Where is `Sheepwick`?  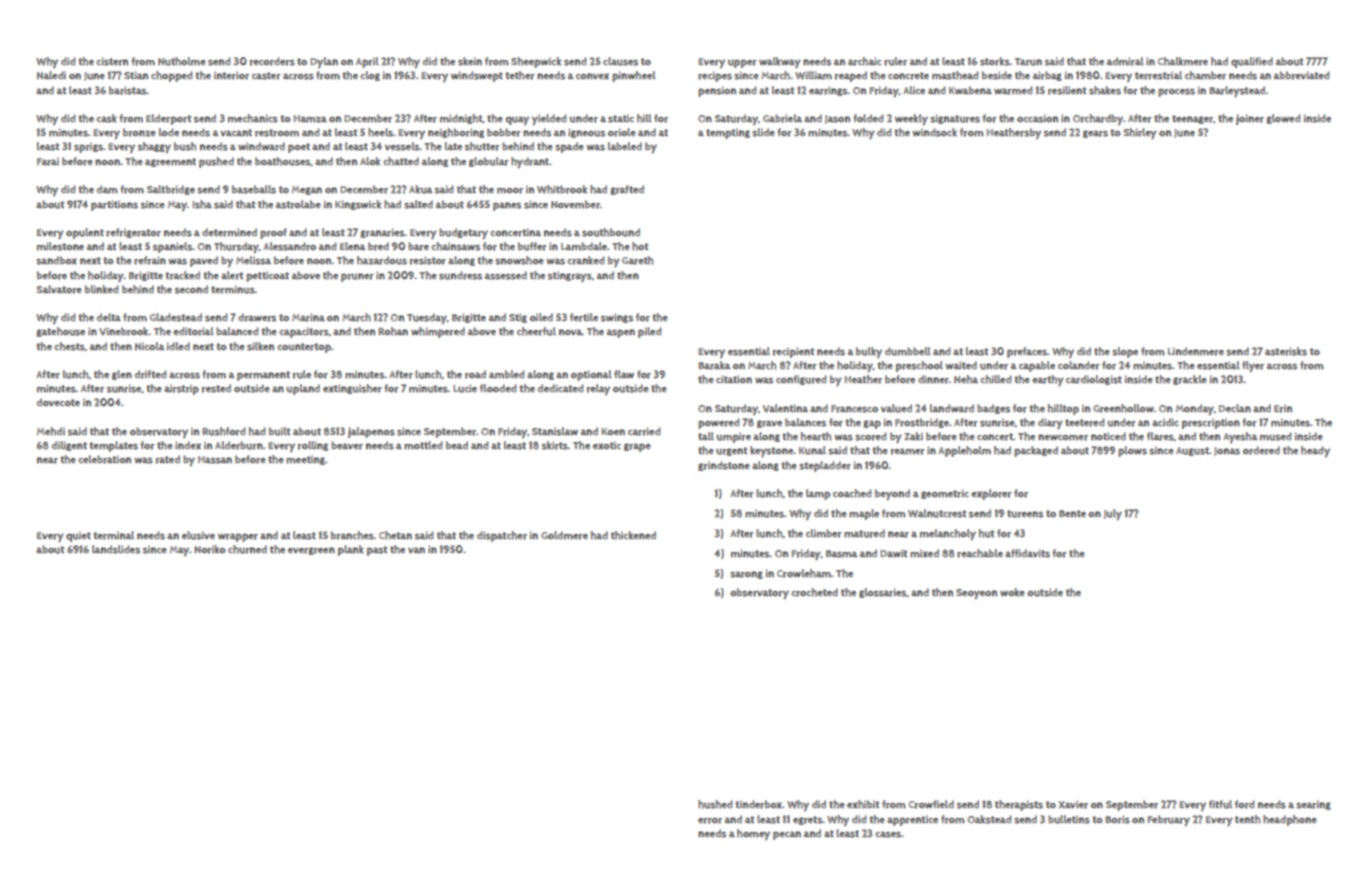
Sheepwick is located at coordinates (536, 62).
